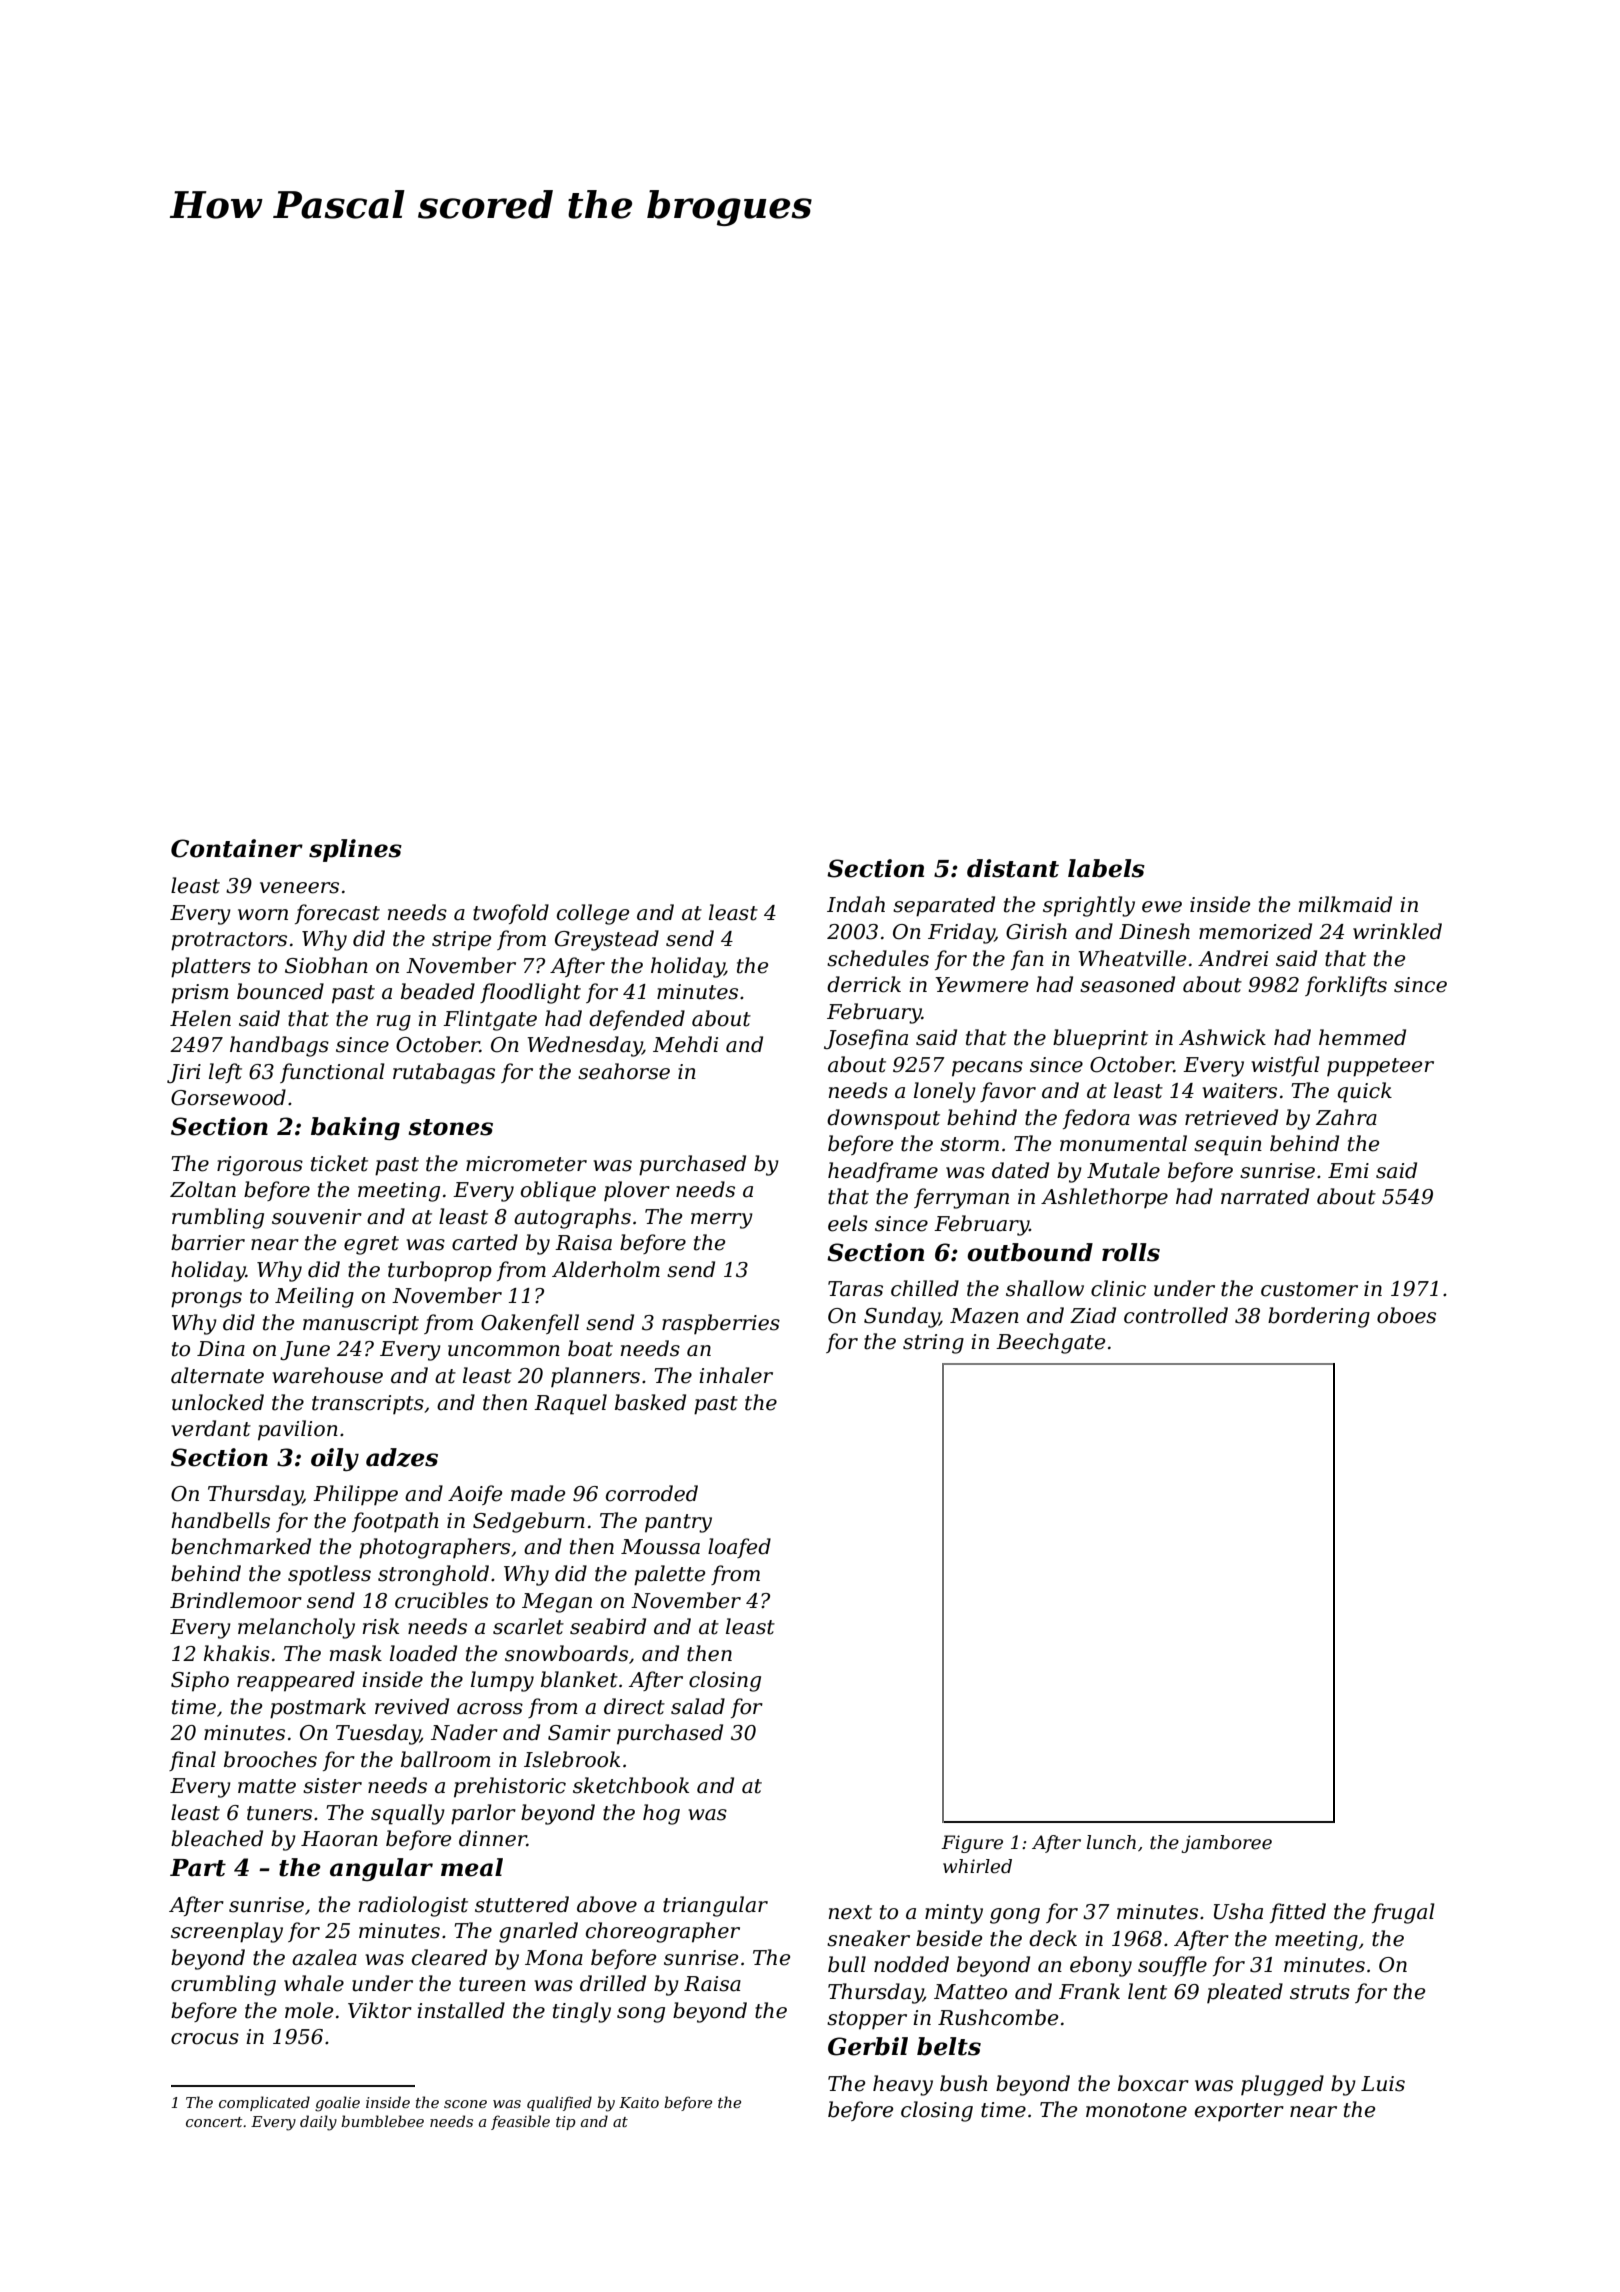  What do you see at coordinates (492, 1984) in the image?
I see `tureen` at bounding box center [492, 1984].
